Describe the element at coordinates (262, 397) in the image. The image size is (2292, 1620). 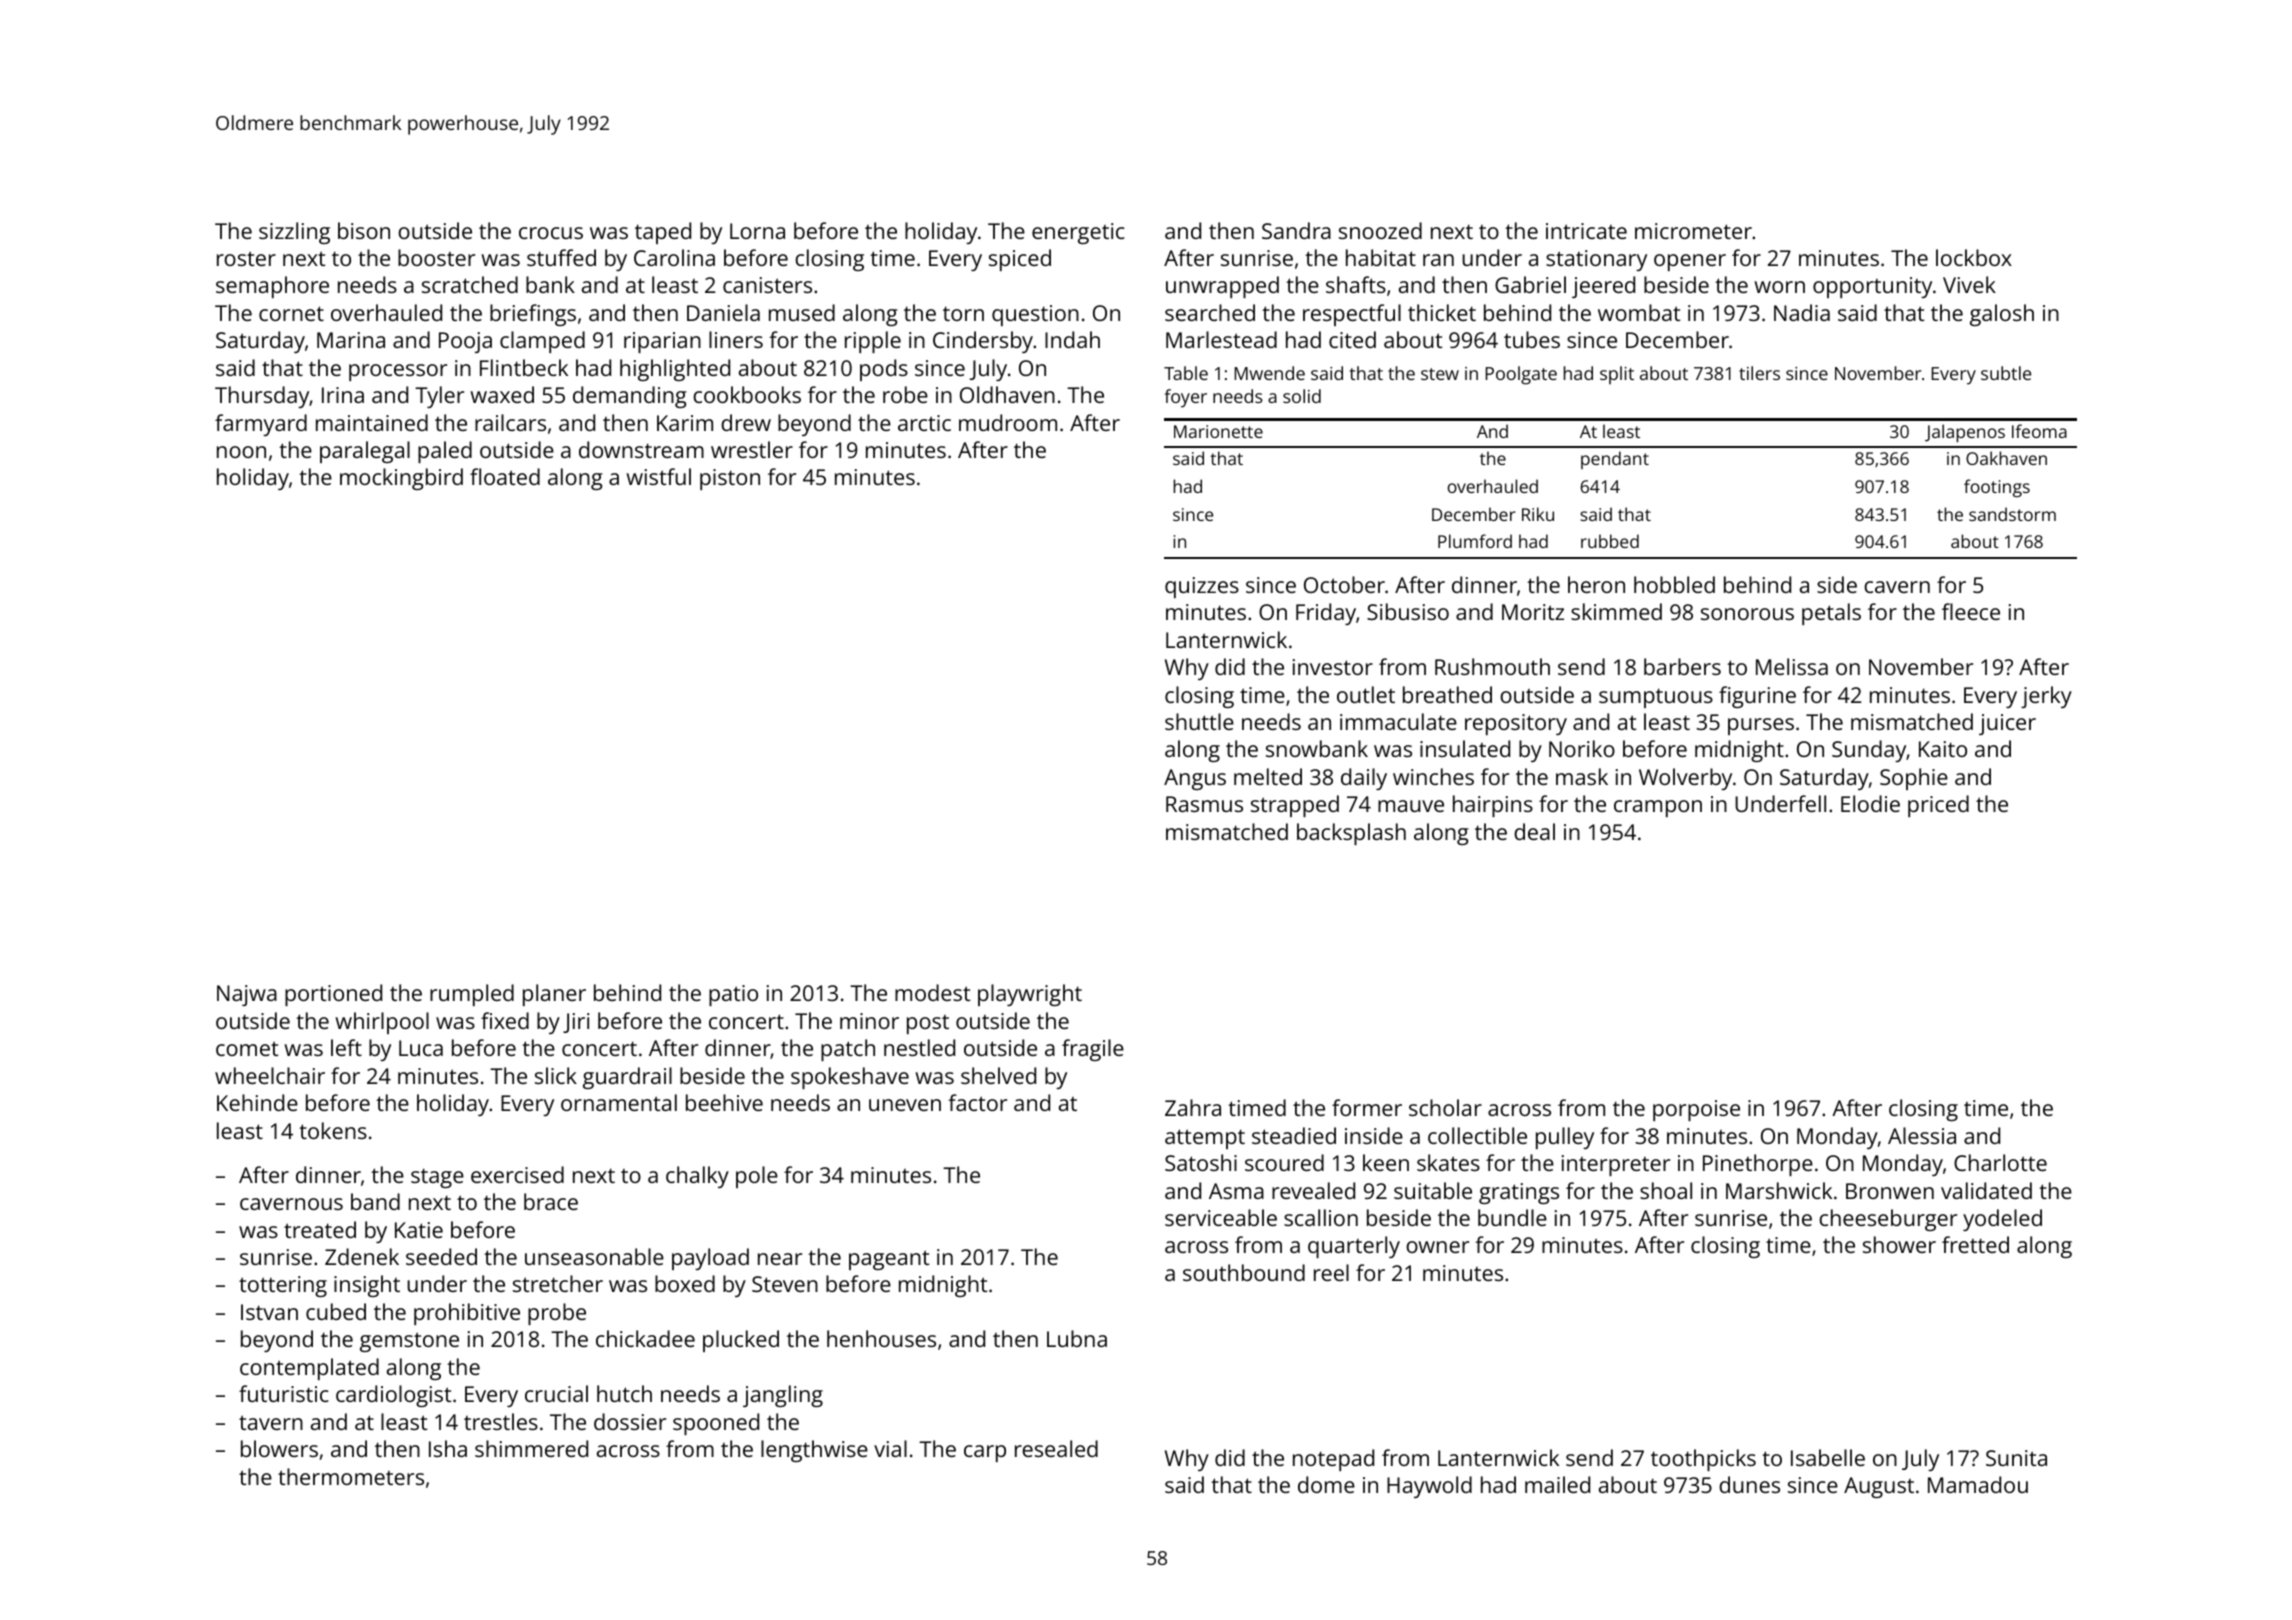
I see `Thursday` at that location.
